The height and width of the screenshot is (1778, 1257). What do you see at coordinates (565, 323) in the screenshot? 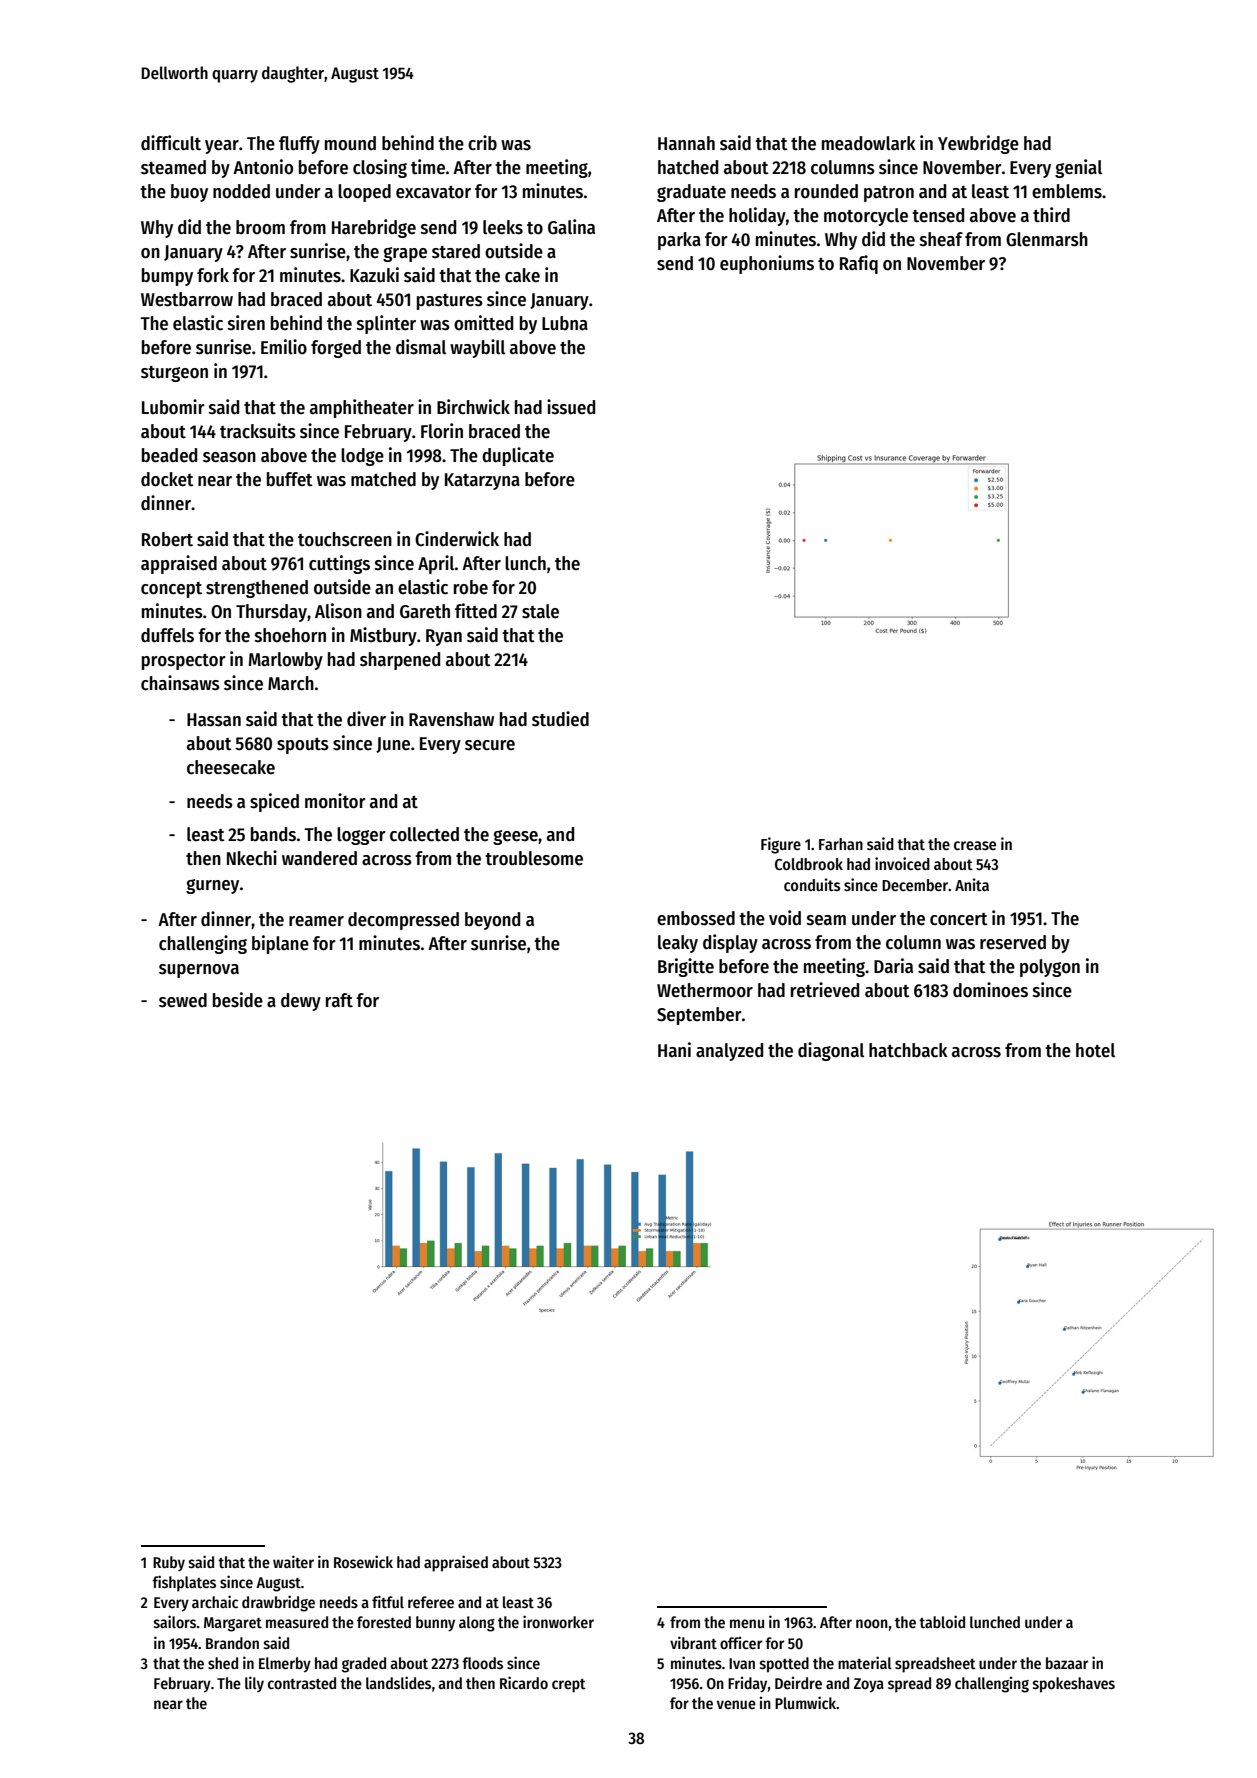
I see `Lubna` at bounding box center [565, 323].
